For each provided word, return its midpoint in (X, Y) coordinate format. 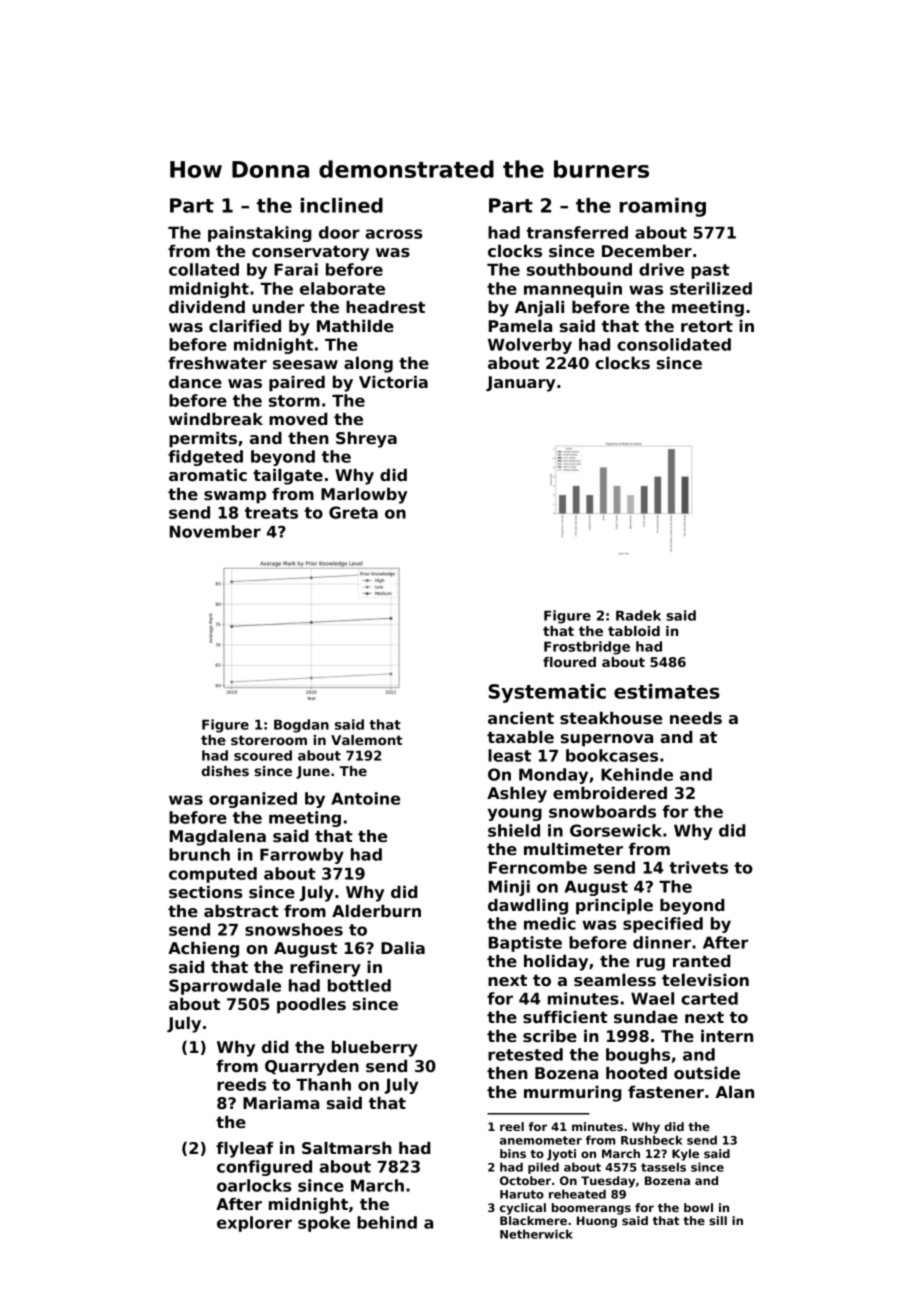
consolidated (674, 344)
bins (513, 1153)
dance (195, 382)
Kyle (685, 1155)
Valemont (366, 740)
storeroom (269, 740)
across (393, 234)
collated (204, 269)
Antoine (365, 798)
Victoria (393, 382)
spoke (324, 1224)
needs (696, 718)
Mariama (281, 1103)
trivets (698, 867)
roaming (663, 207)
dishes (225, 771)
